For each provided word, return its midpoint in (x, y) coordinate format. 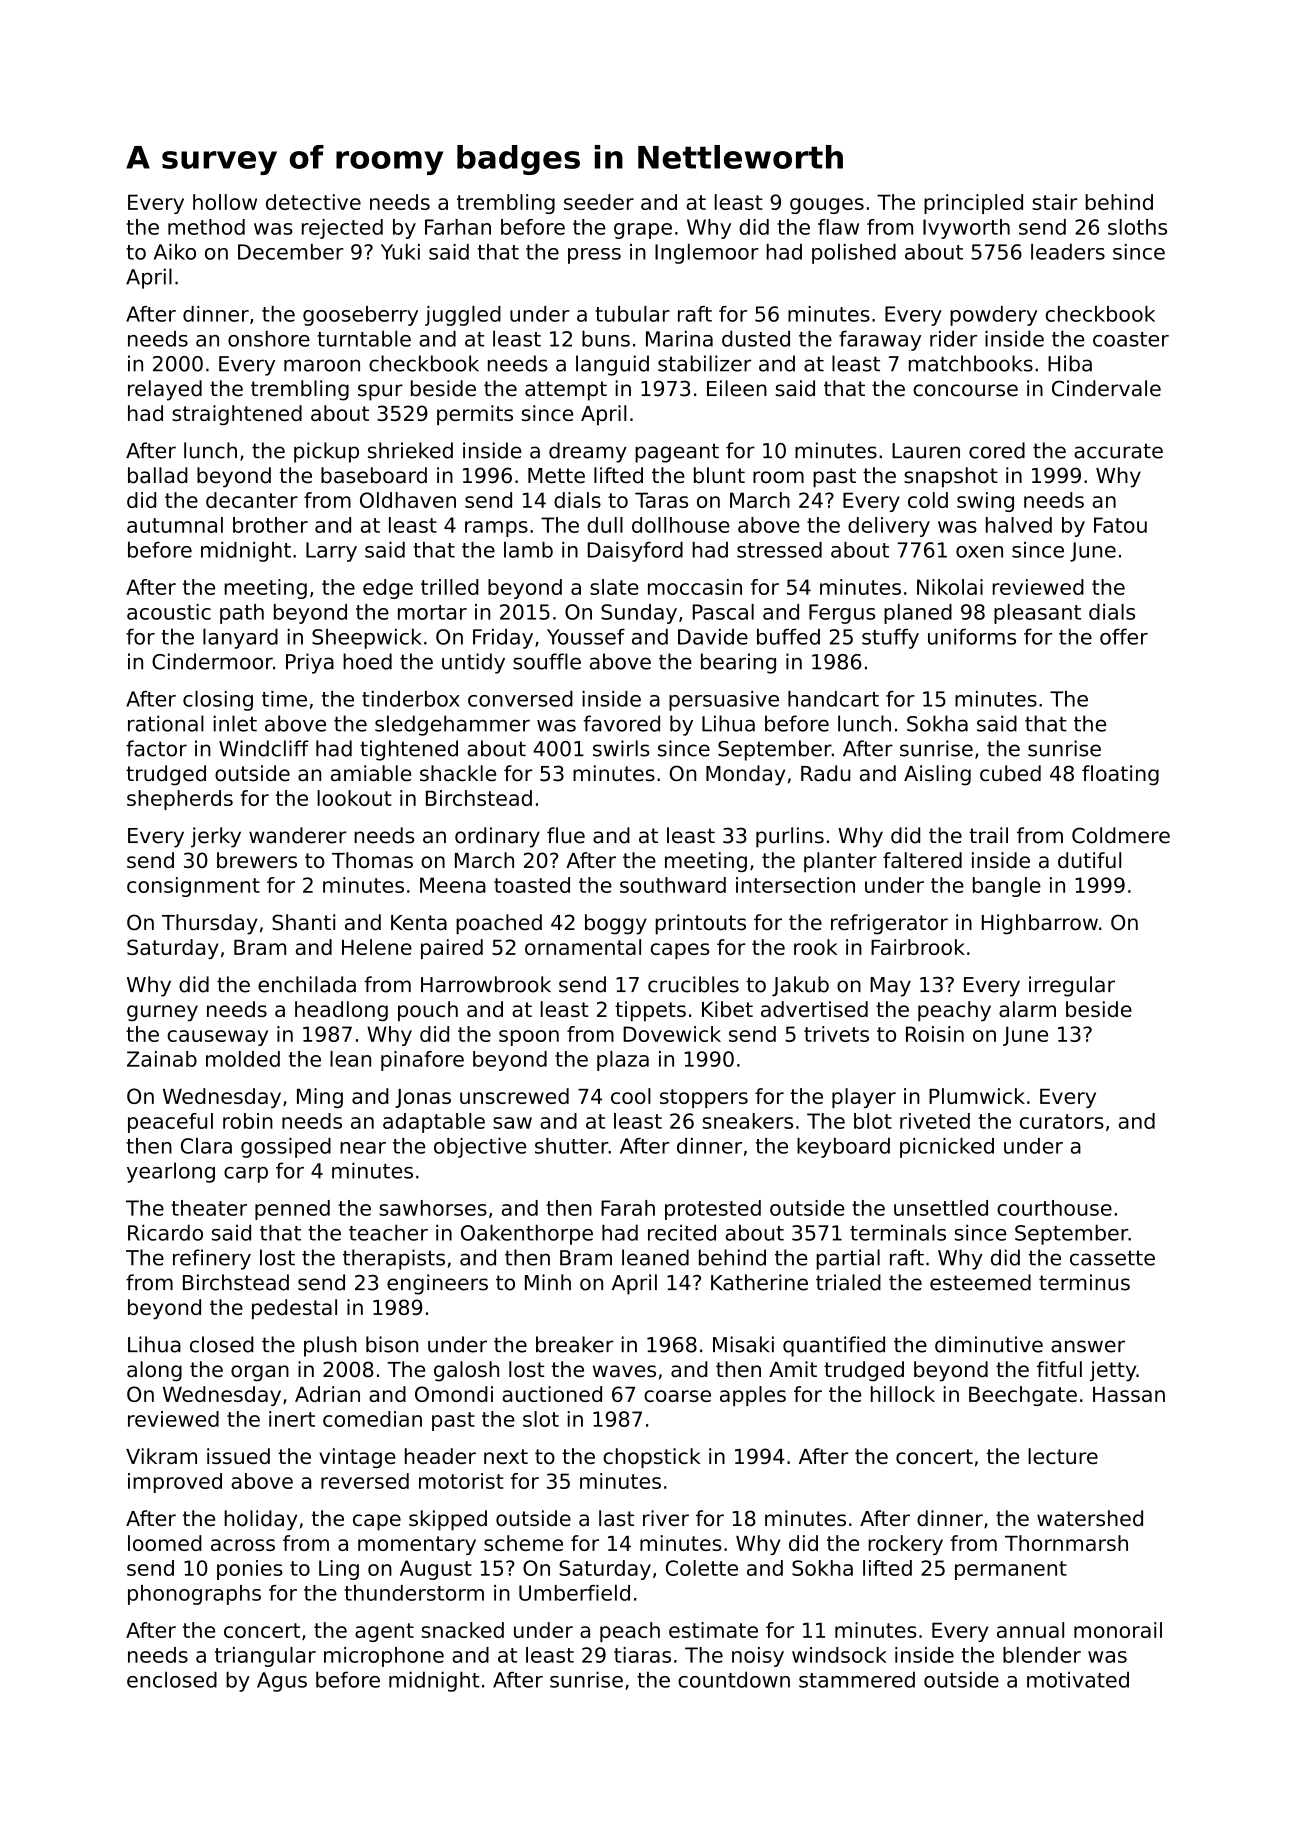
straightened (237, 415)
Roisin (935, 1034)
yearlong (171, 1172)
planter (840, 862)
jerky (216, 837)
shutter (571, 1146)
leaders (1068, 252)
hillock (903, 1394)
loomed (165, 1543)
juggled (463, 316)
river (666, 1518)
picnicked (947, 1148)
